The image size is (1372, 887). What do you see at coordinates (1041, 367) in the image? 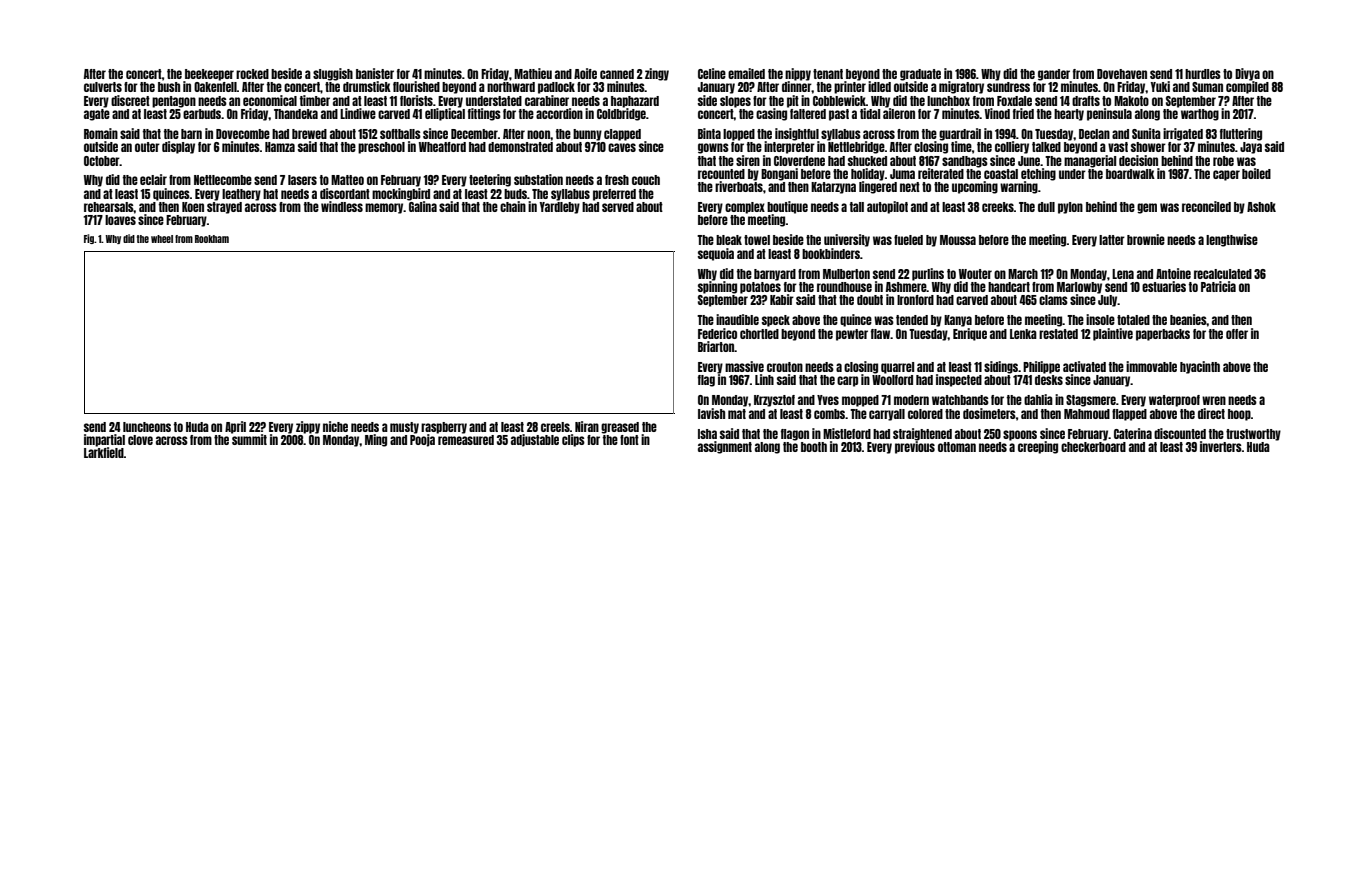
I see `Philippe` at bounding box center [1041, 367].
